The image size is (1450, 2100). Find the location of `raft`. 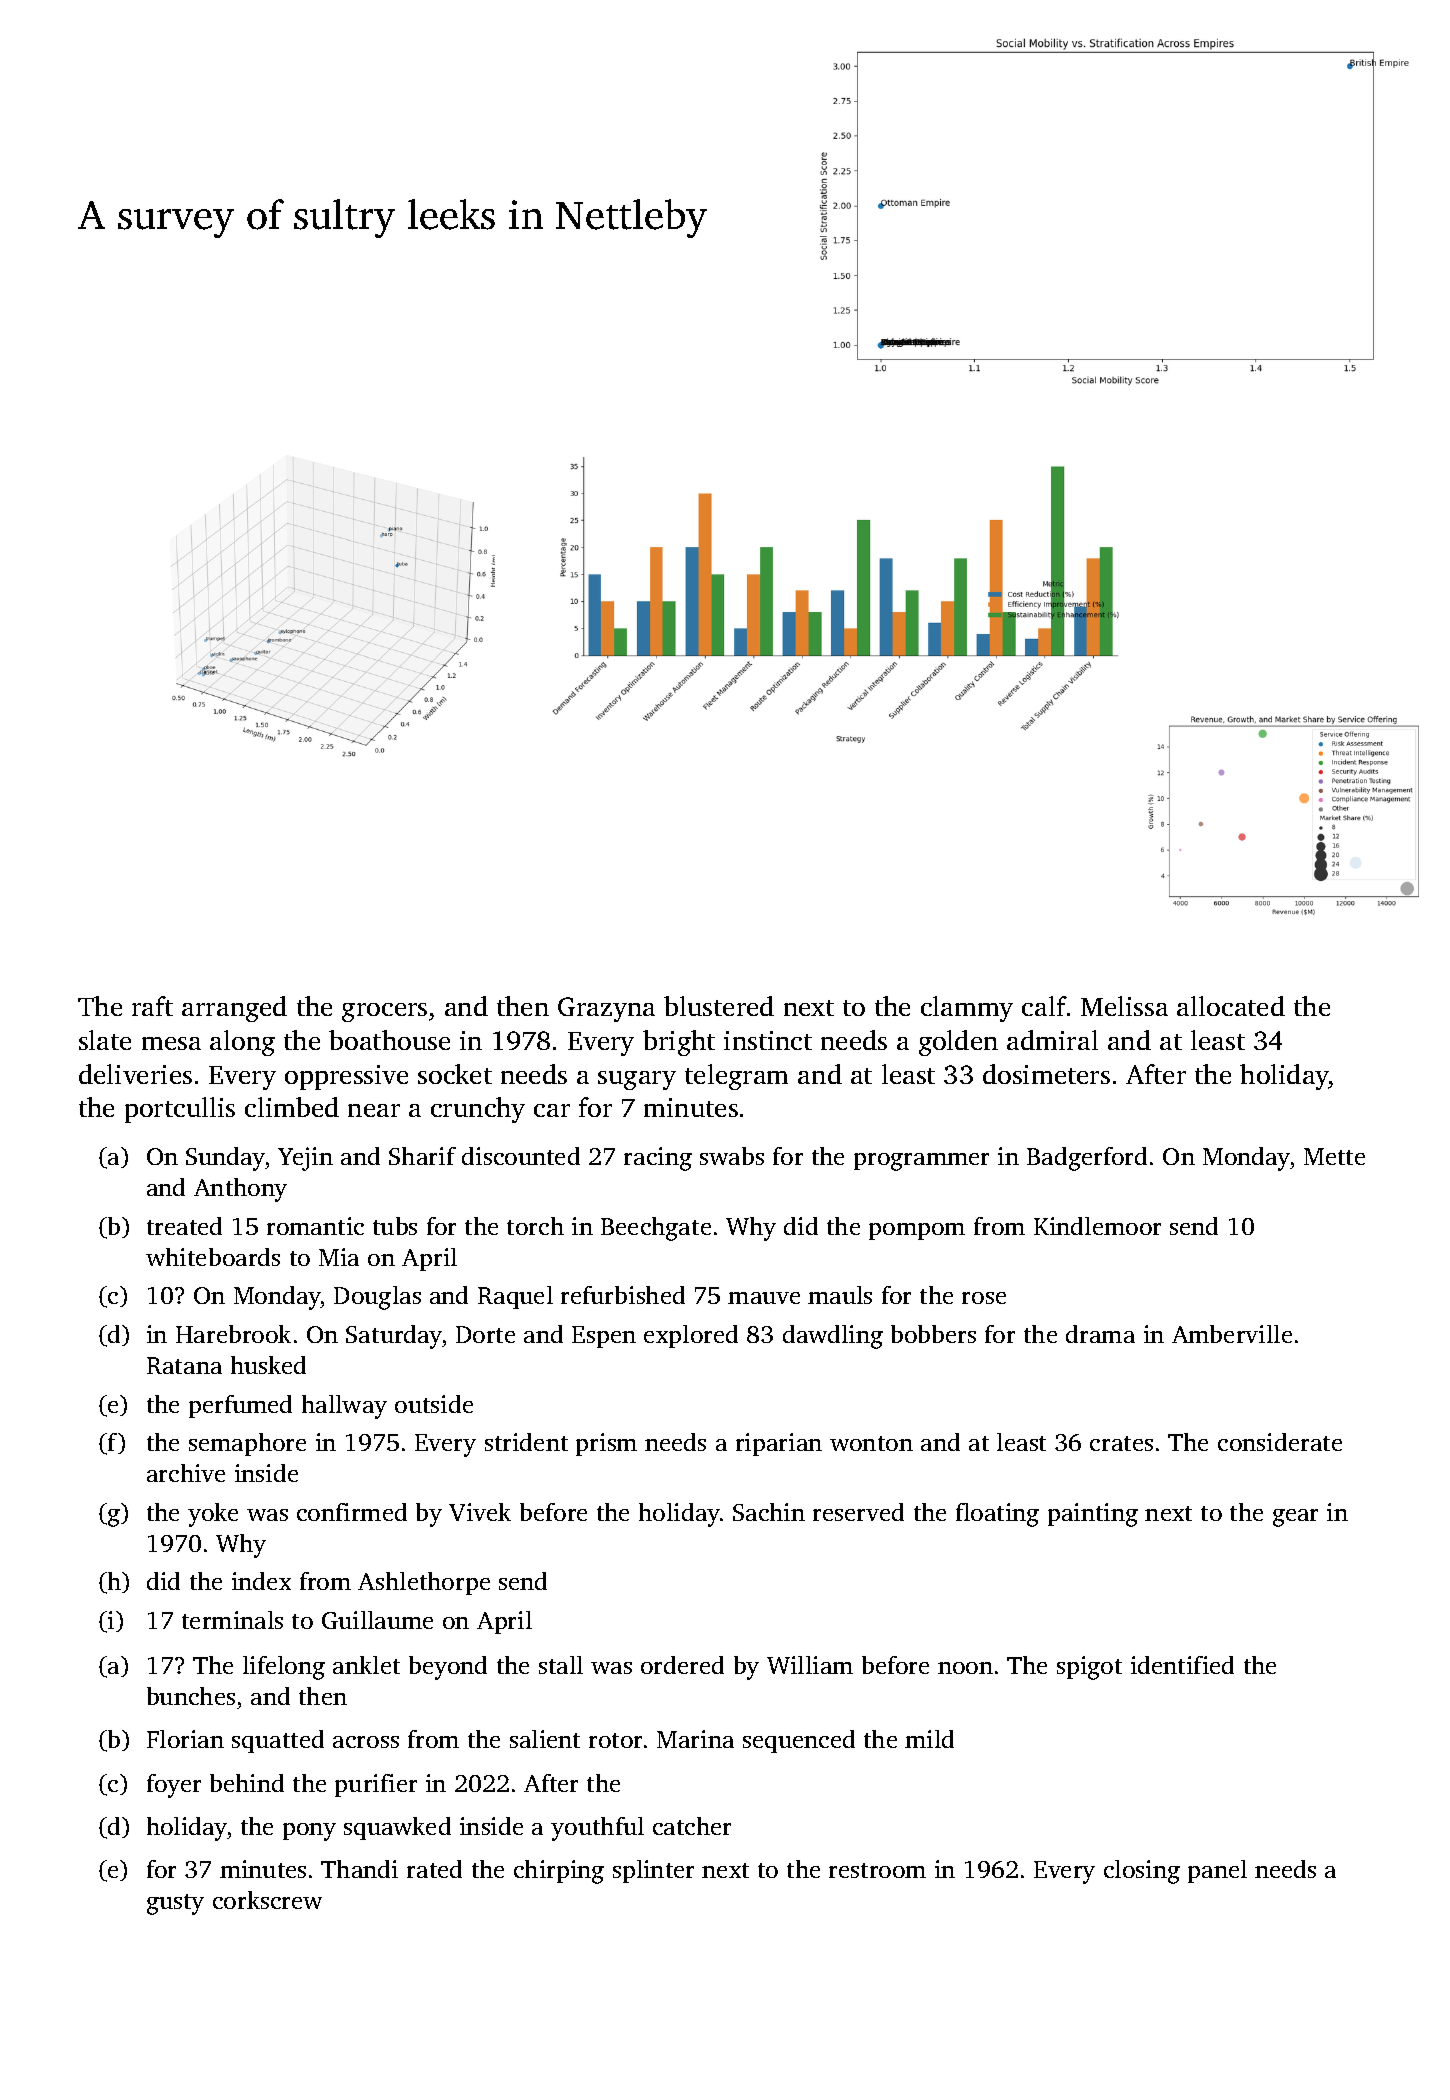

raft is located at coordinates (152, 1006).
